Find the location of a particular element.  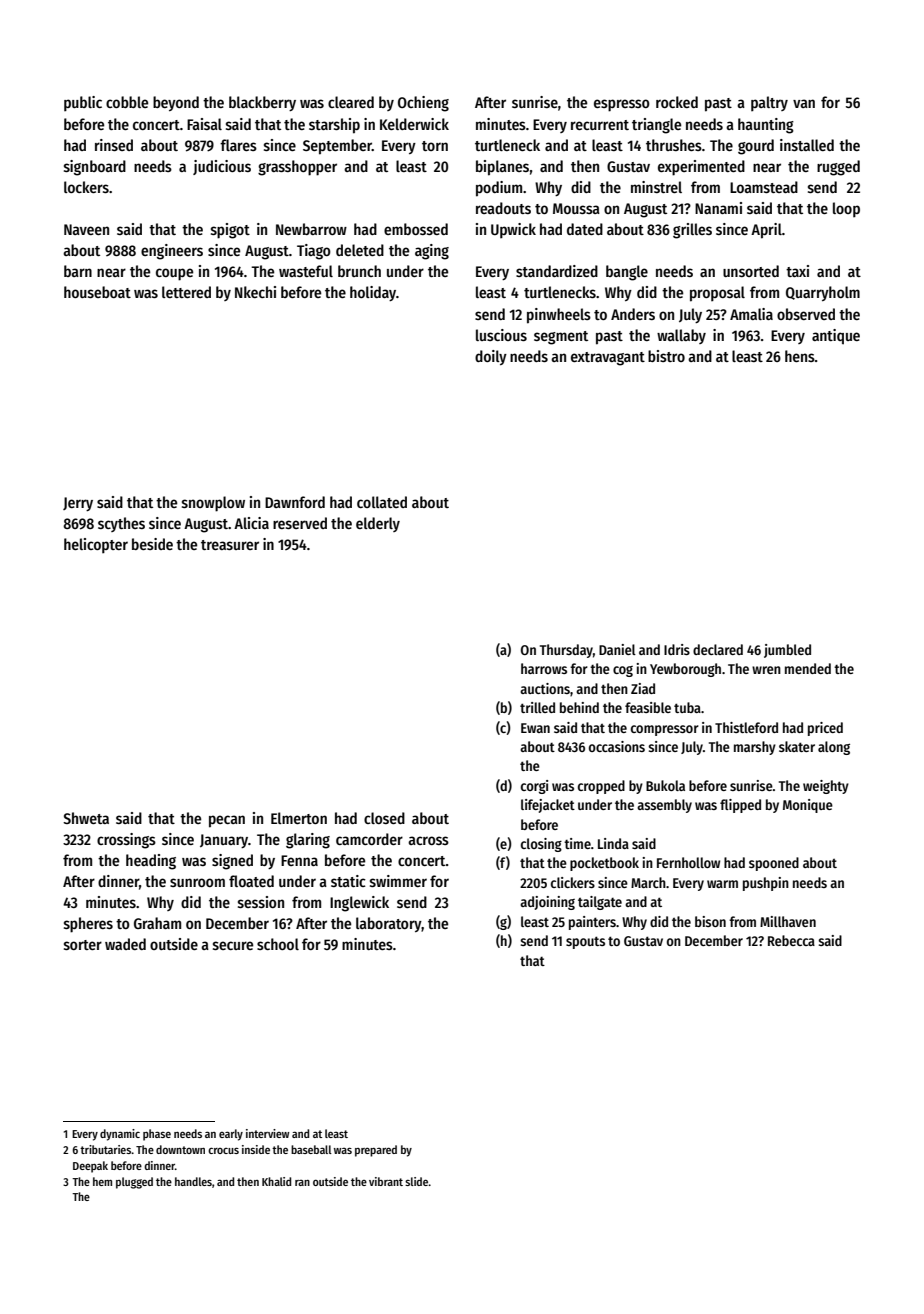

slide is located at coordinates (417, 1181).
